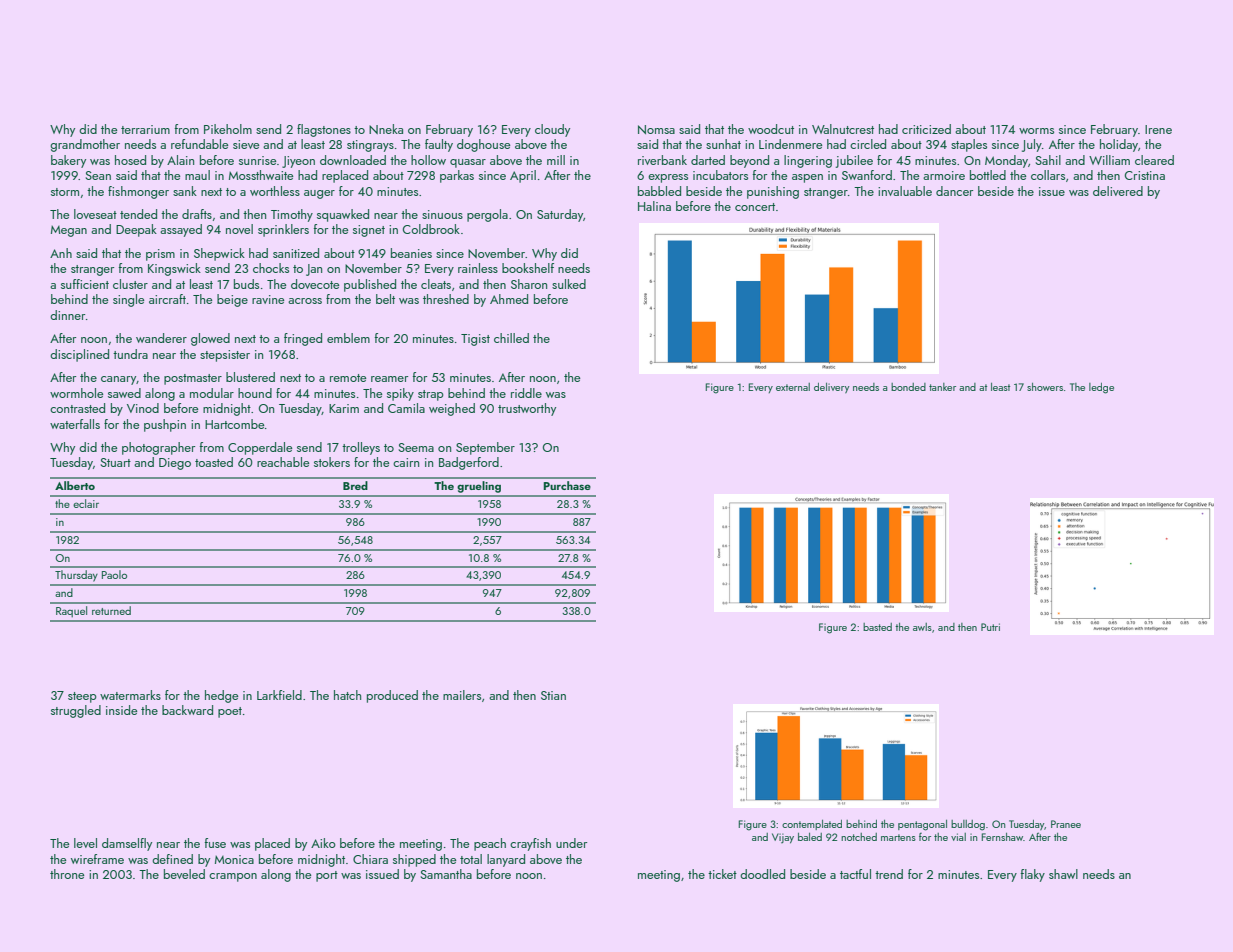  Describe the element at coordinates (942, 387) in the screenshot. I see `tanker` at that location.
